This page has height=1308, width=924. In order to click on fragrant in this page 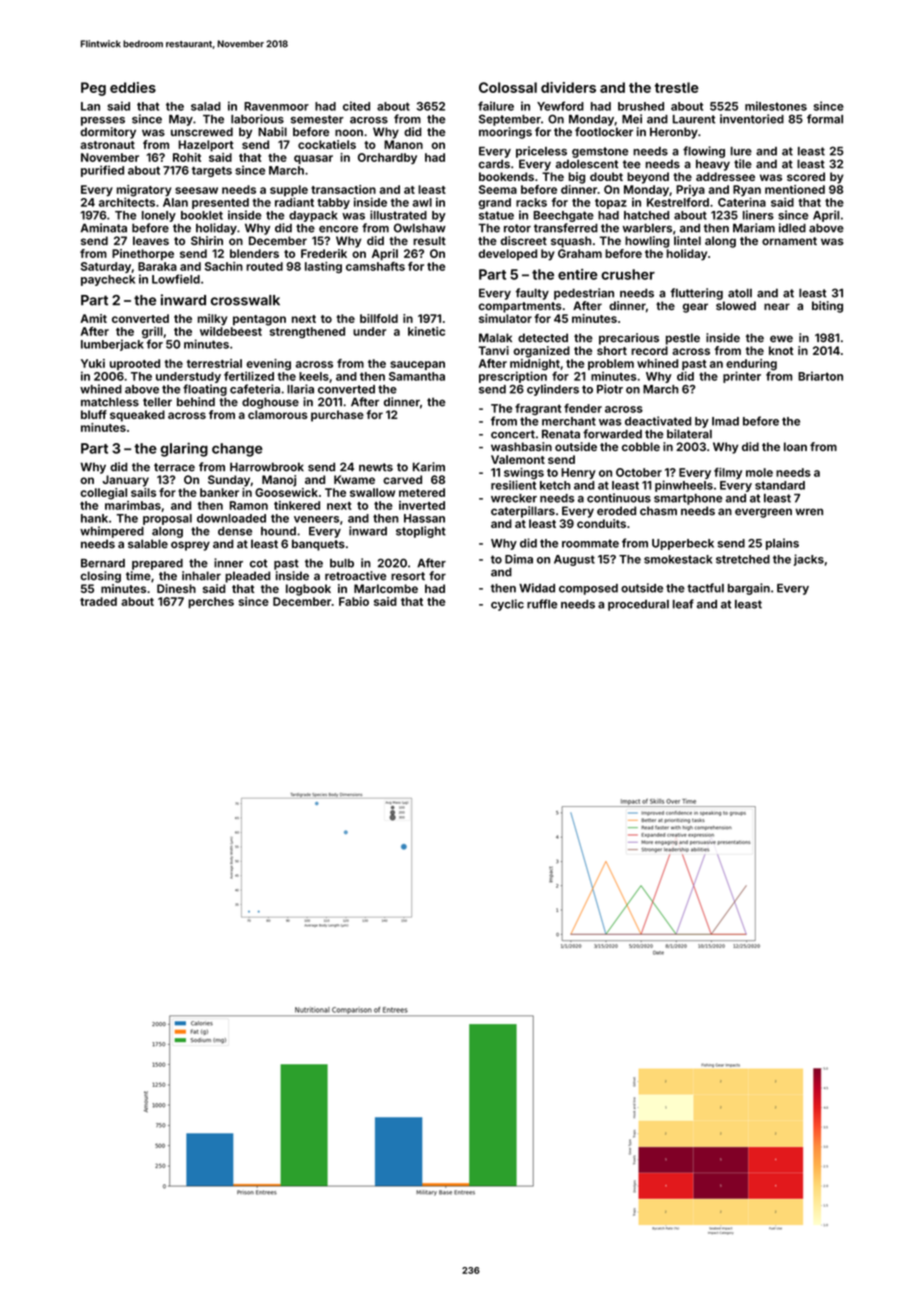, I will do `click(538, 409)`.
